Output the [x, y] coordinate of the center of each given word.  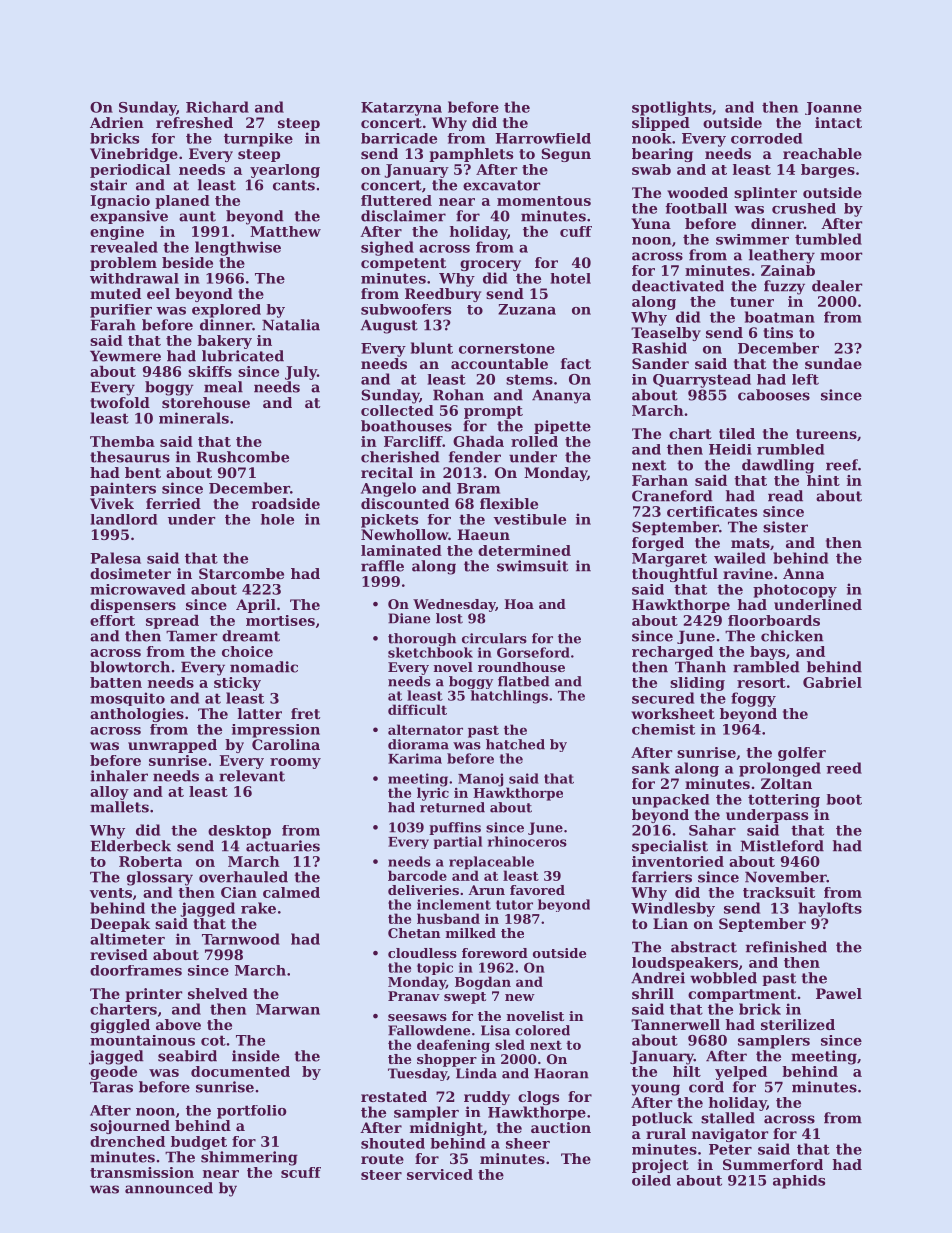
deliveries [423, 890]
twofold [120, 402]
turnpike [258, 140]
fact [576, 363]
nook [651, 138]
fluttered [396, 200]
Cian [239, 892]
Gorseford [533, 652]
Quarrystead [702, 381]
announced [169, 1188]
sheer [528, 1143]
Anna [803, 573]
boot [844, 799]
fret [305, 713]
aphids [799, 1182]
